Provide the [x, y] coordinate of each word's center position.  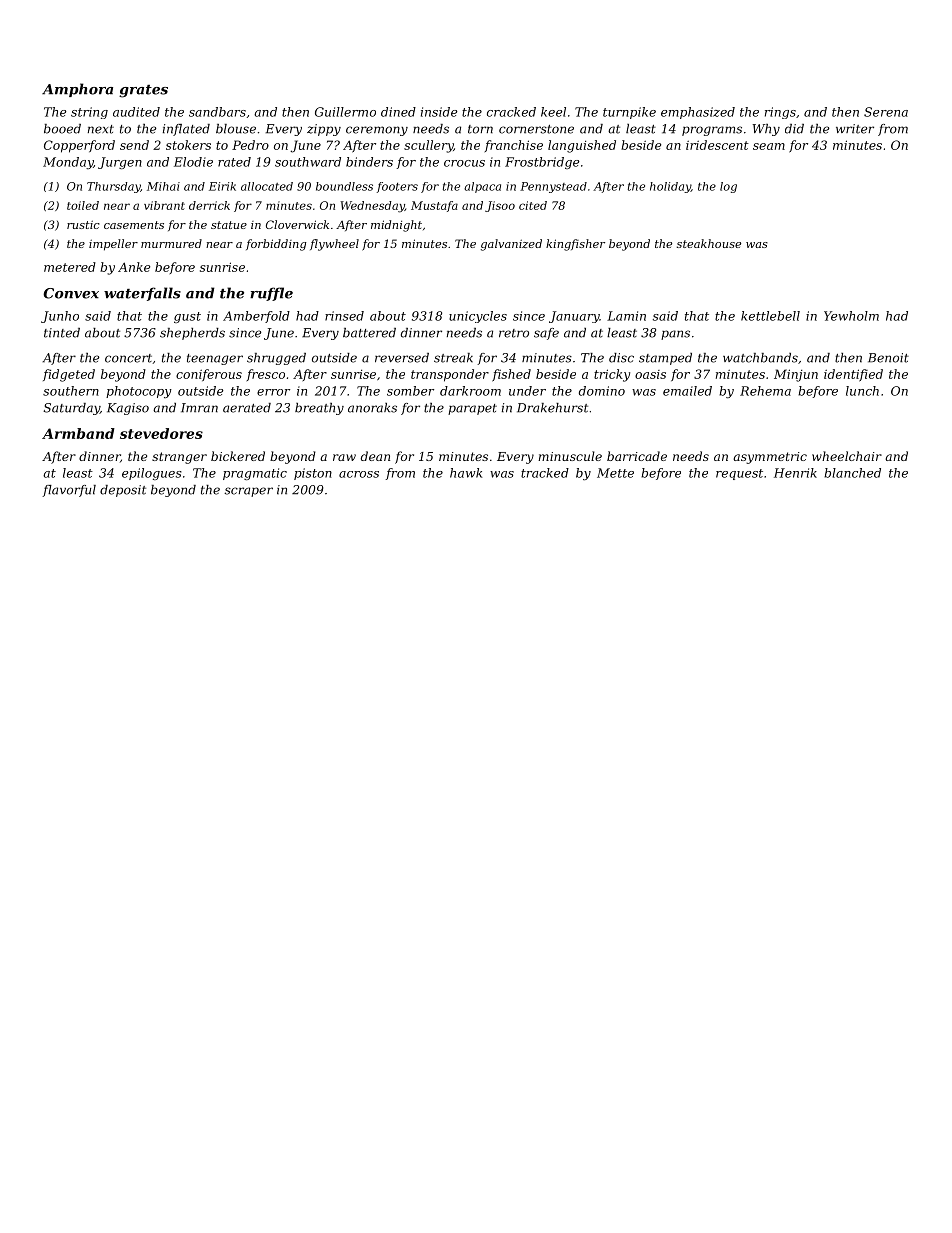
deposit [123, 491]
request [739, 474]
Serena [886, 112]
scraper [248, 492]
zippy [324, 130]
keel [553, 112]
